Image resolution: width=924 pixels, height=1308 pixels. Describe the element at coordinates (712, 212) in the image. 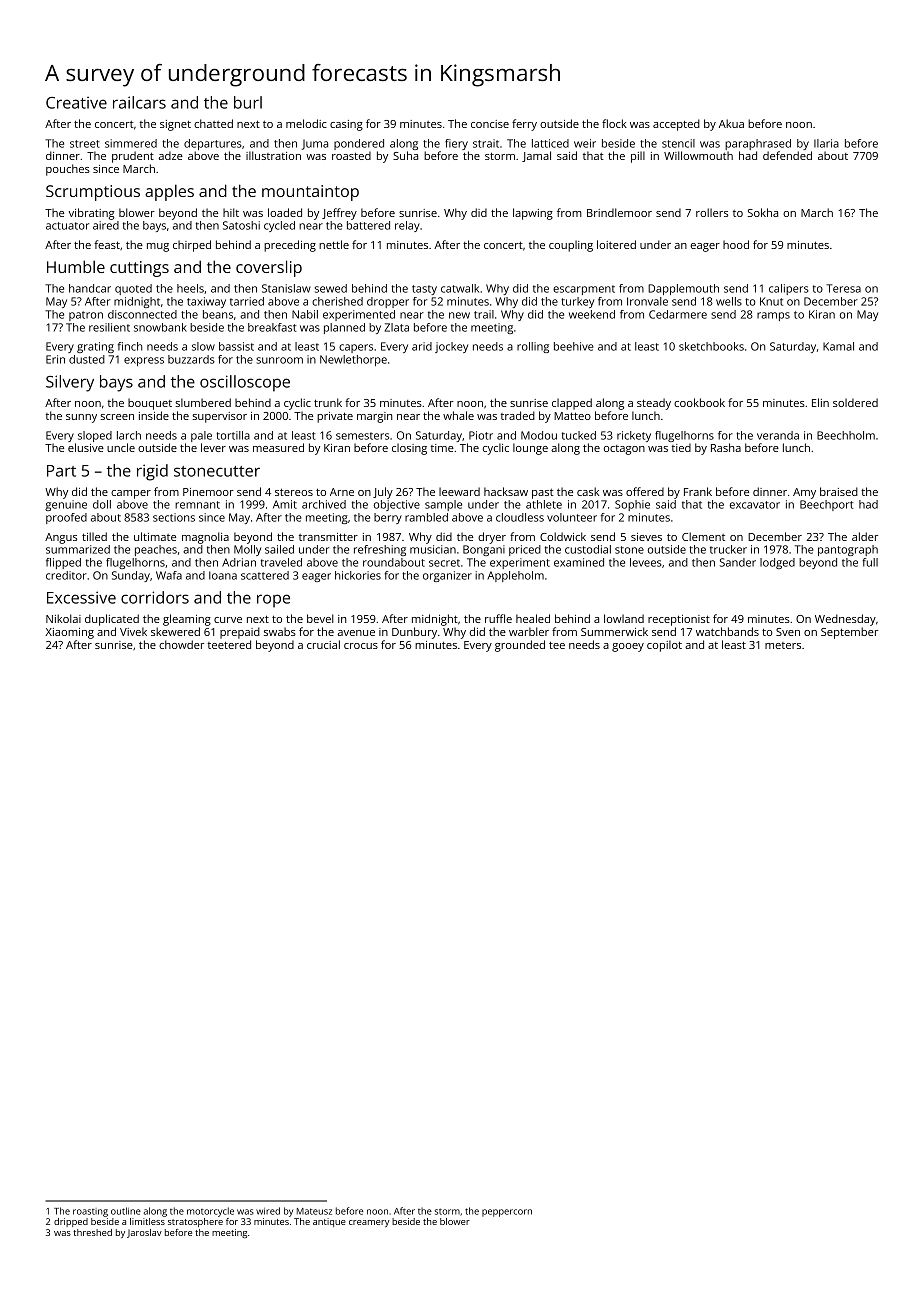

I see `rollers` at that location.
